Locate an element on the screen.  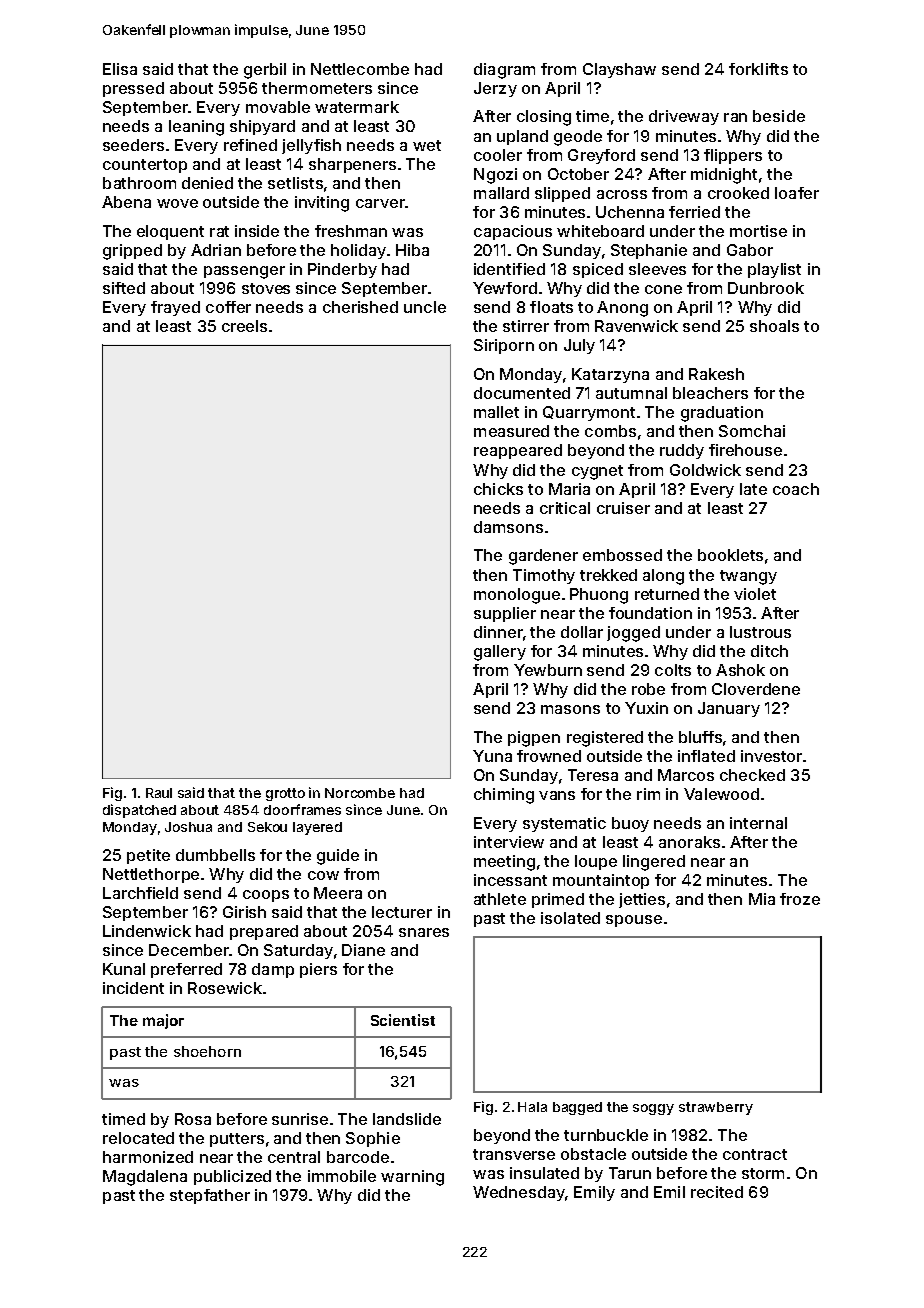
Kunal is located at coordinates (124, 969).
